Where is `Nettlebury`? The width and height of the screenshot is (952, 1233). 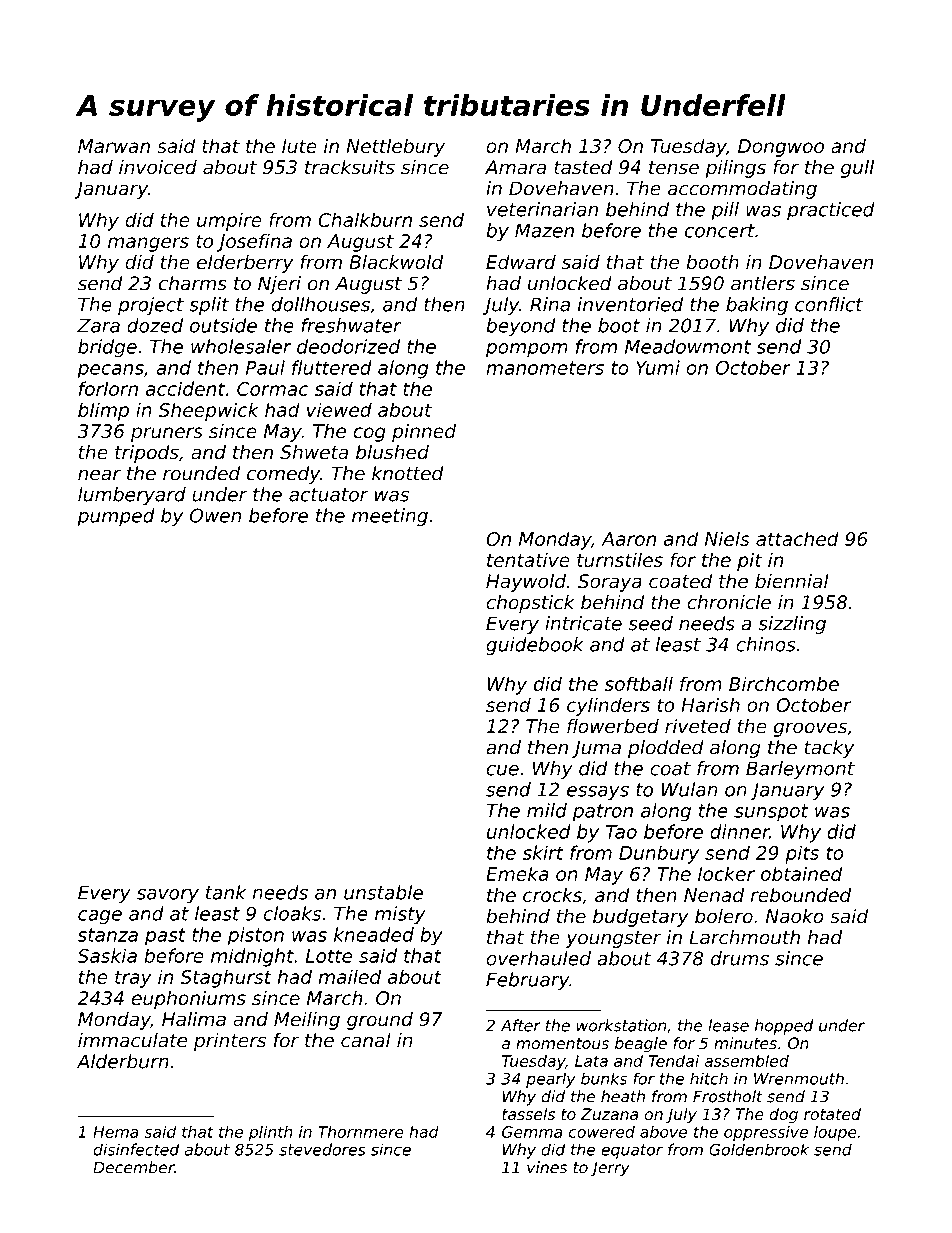 Nettlebury is located at coordinates (395, 147).
